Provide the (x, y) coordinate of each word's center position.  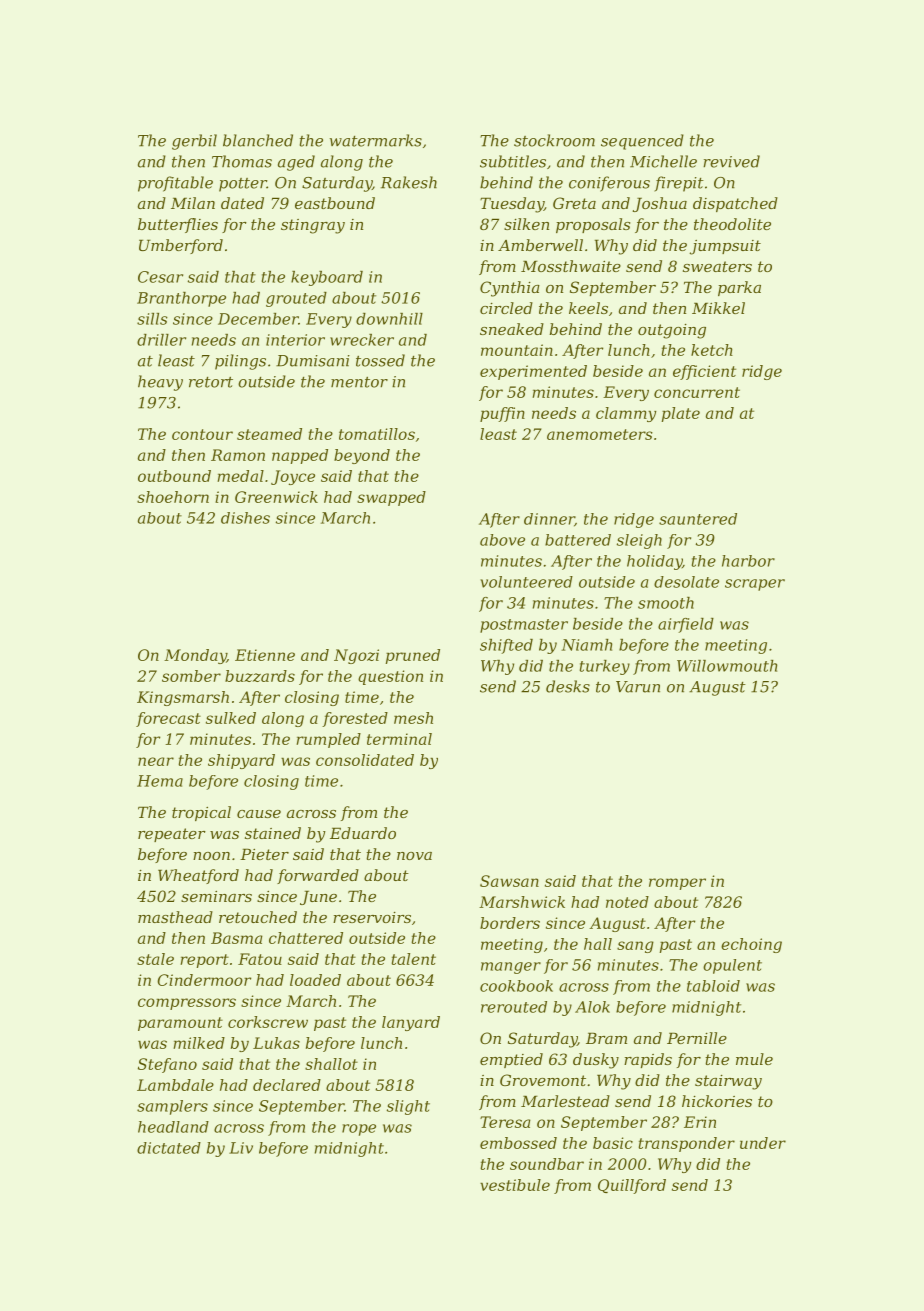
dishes (245, 518)
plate (681, 414)
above (502, 540)
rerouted (514, 1007)
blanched (258, 140)
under (763, 1143)
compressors (187, 1004)
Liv (241, 1148)
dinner (549, 520)
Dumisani (313, 361)
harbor (748, 561)
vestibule (515, 1185)
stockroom (554, 140)
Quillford (632, 1186)
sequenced (642, 142)
